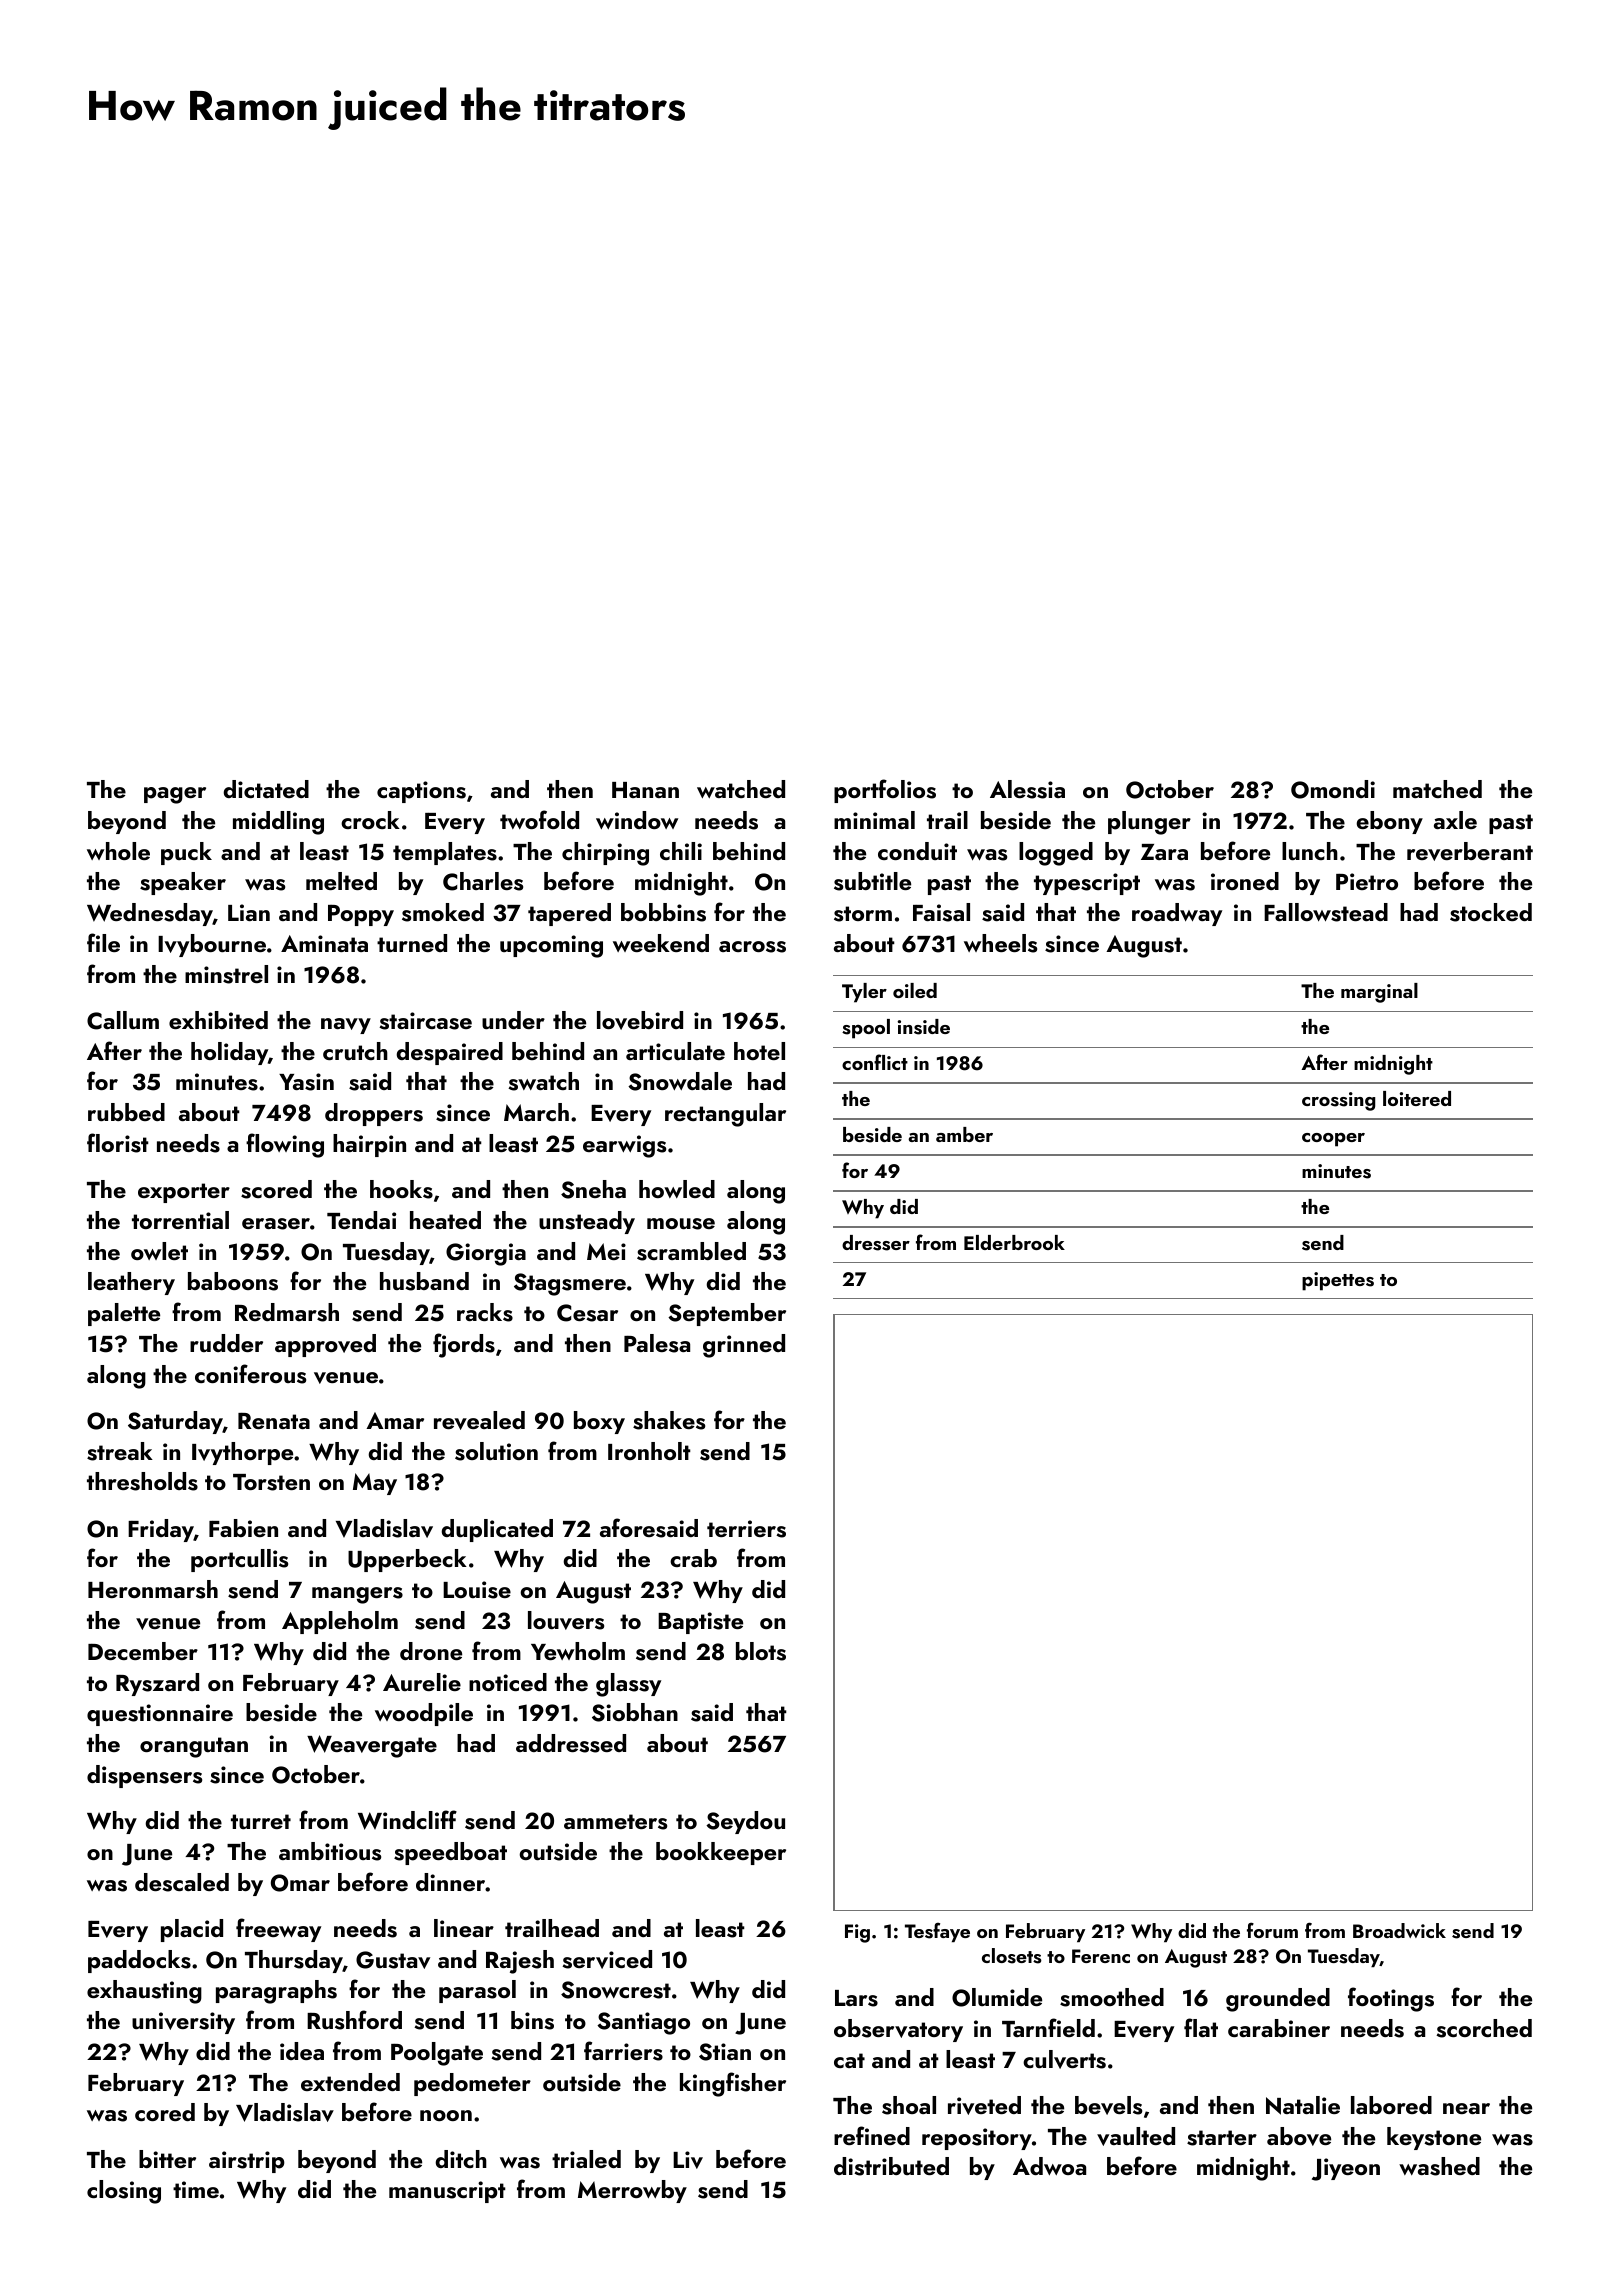  I want to click on axle, so click(1455, 820).
